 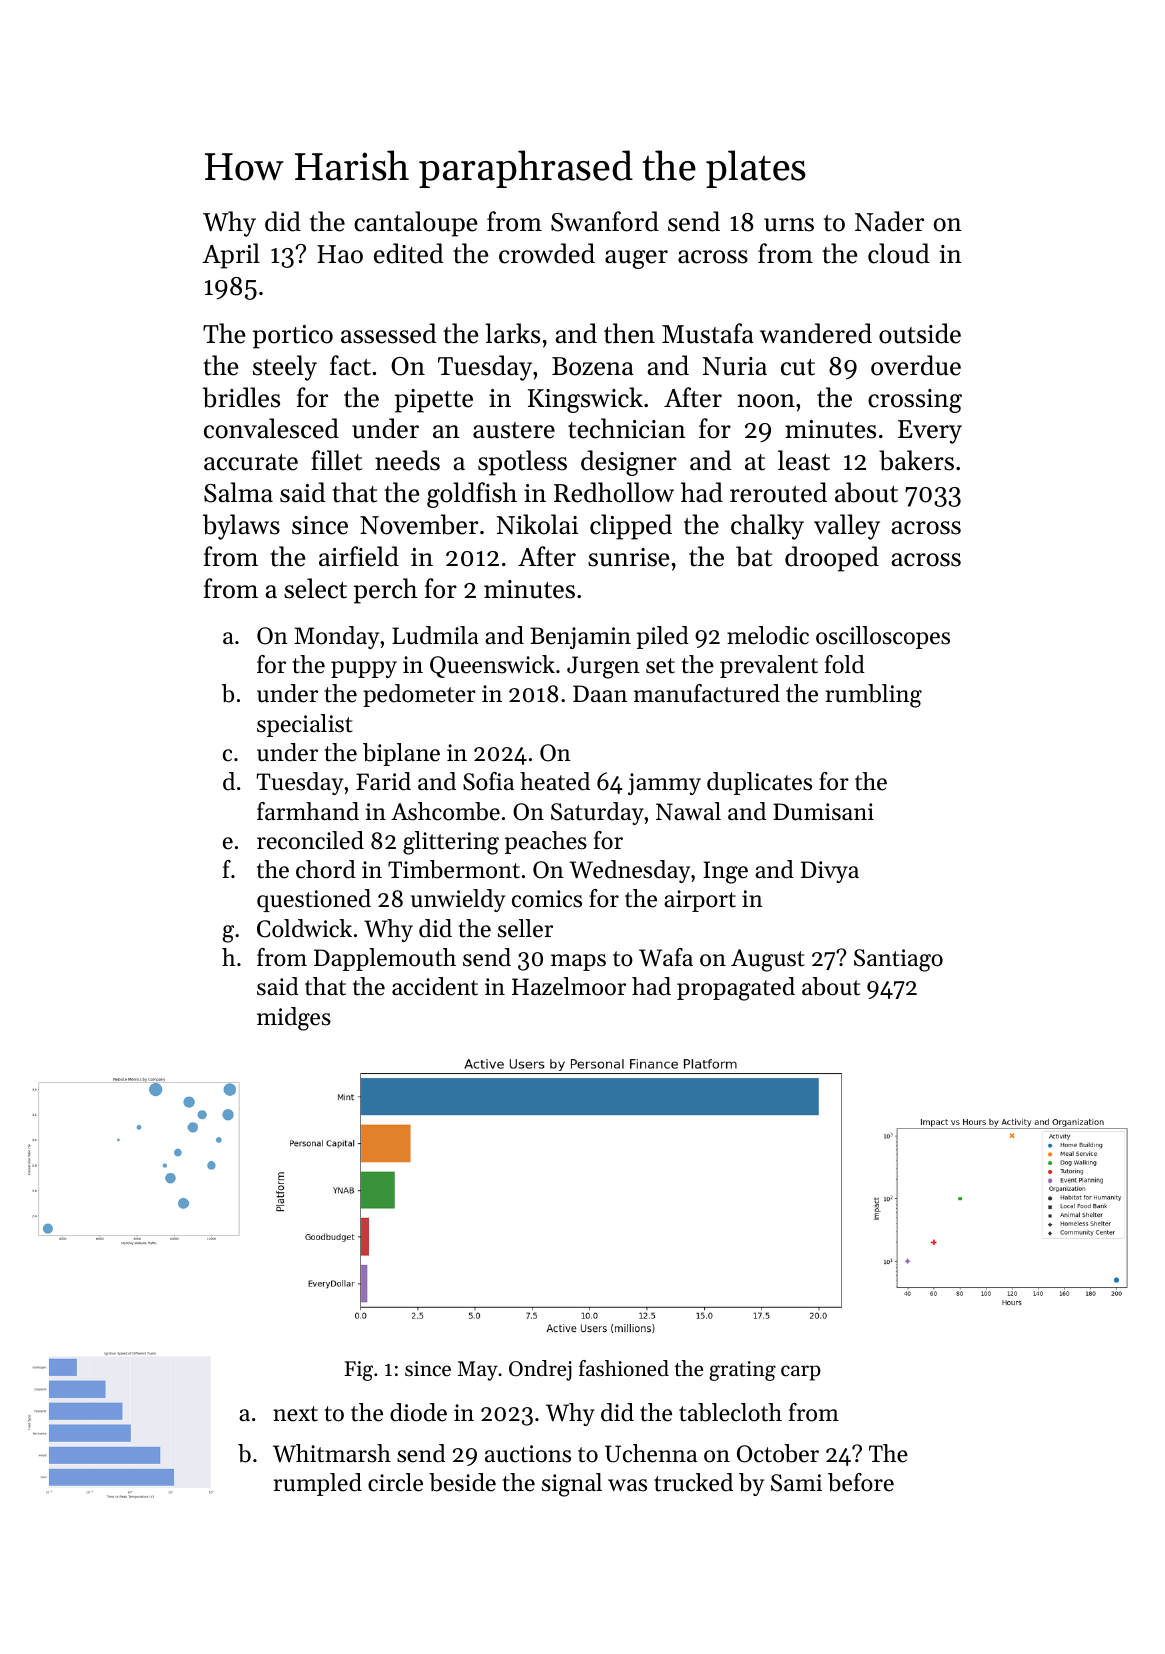 I want to click on steely, so click(x=285, y=368).
